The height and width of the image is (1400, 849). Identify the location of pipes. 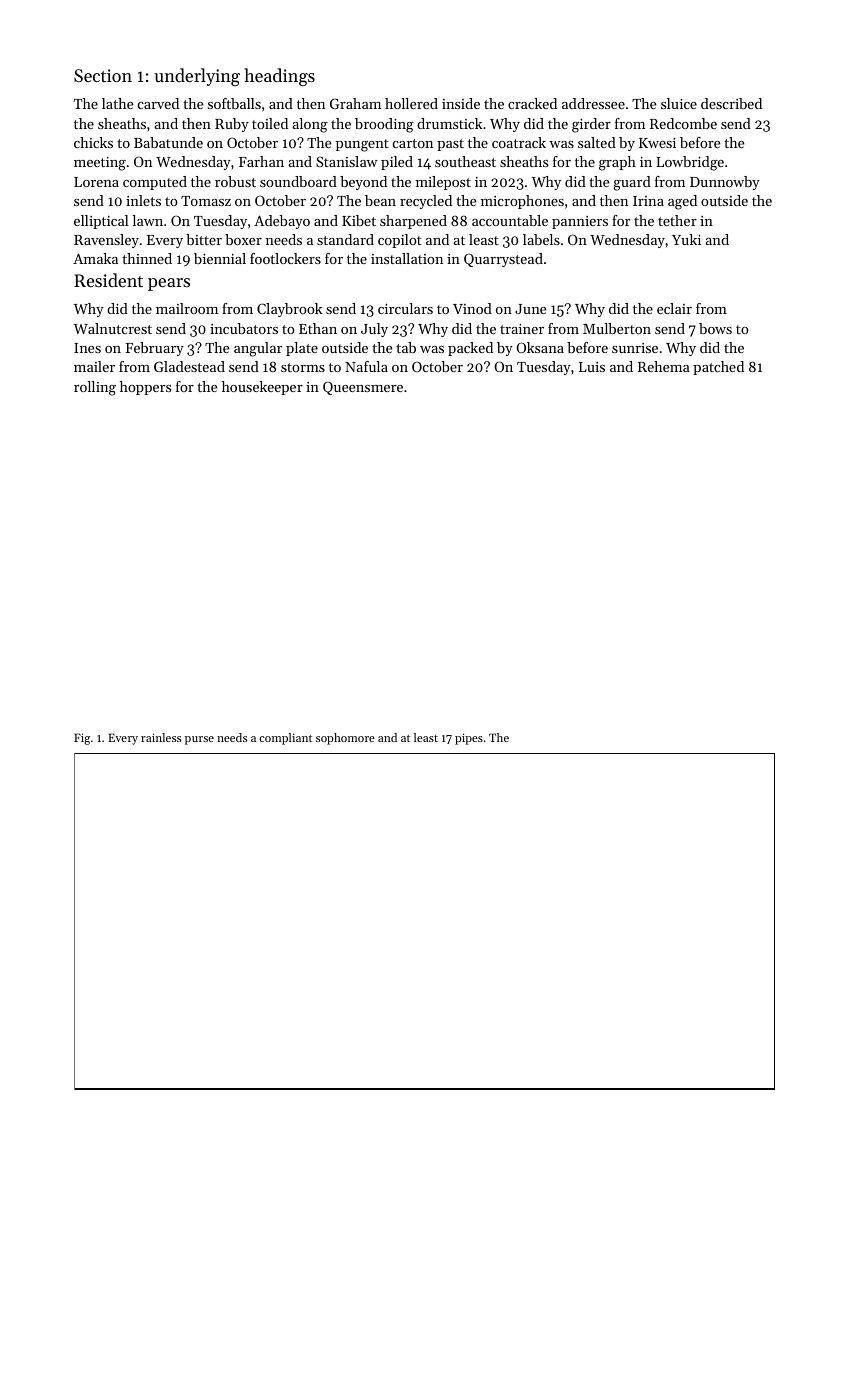
(469, 739).
